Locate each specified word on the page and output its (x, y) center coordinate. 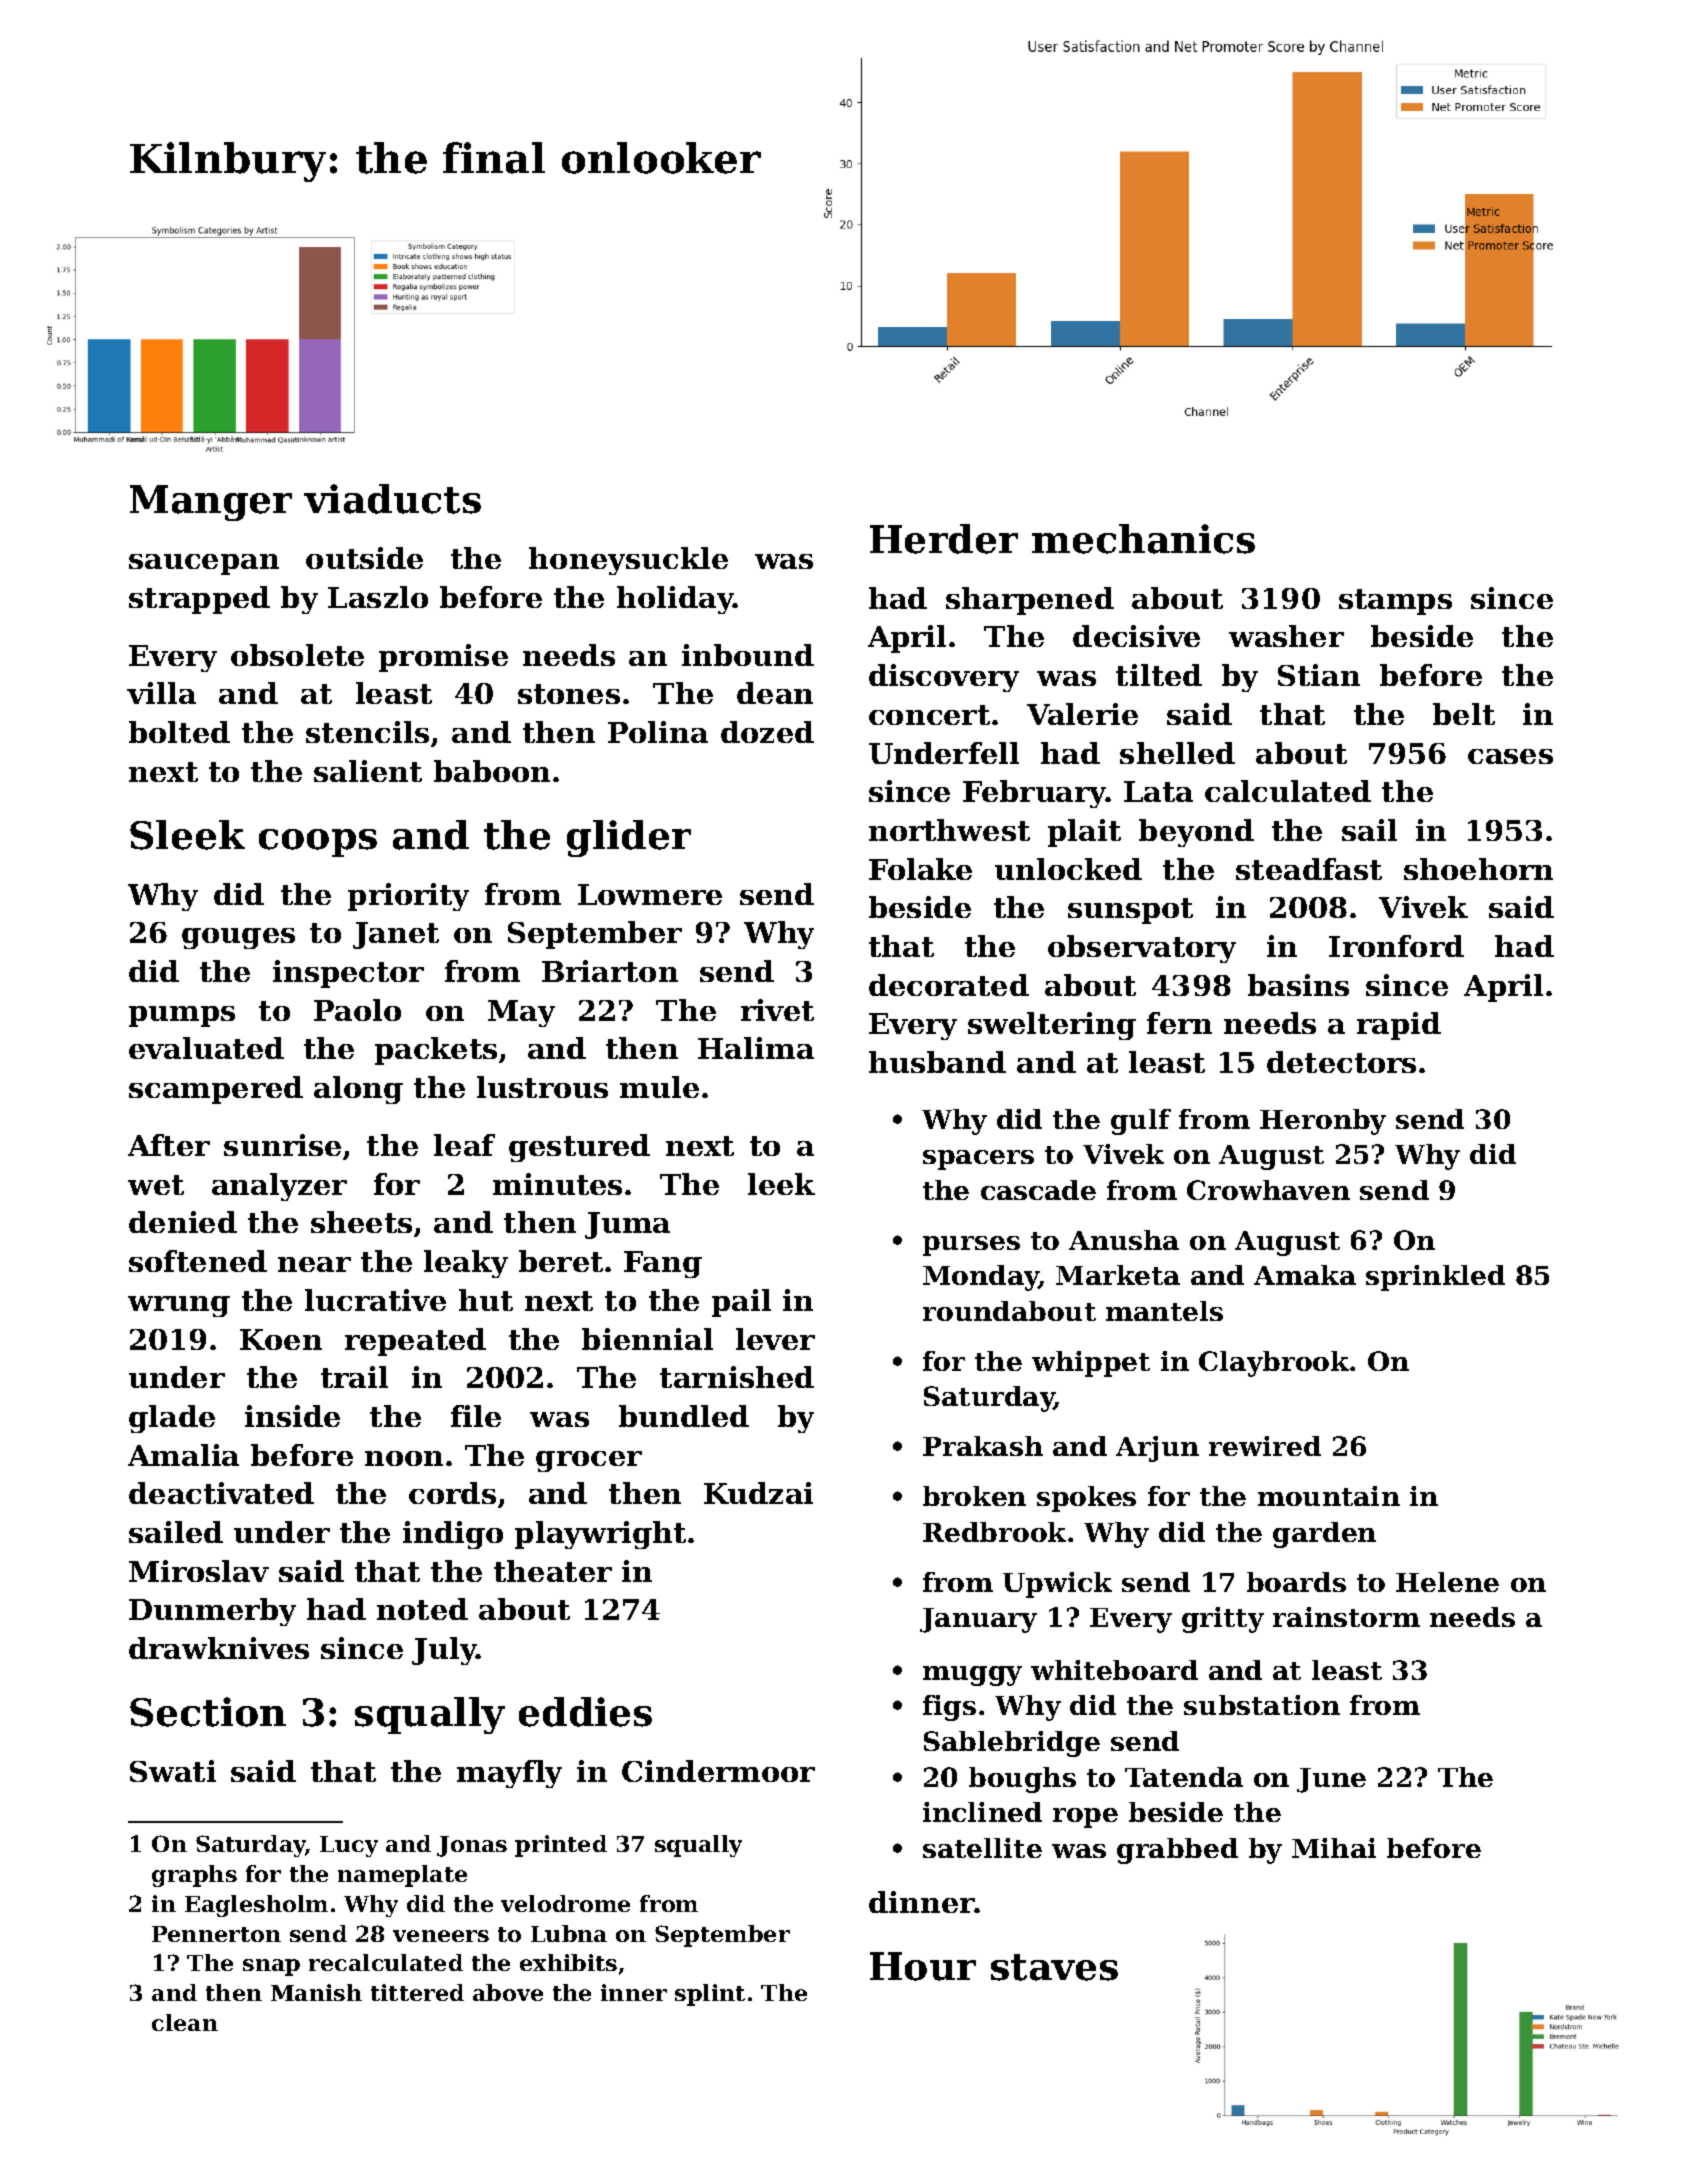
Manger (211, 503)
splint (710, 1995)
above (508, 1992)
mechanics (1143, 539)
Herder (944, 539)
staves (1054, 1967)
